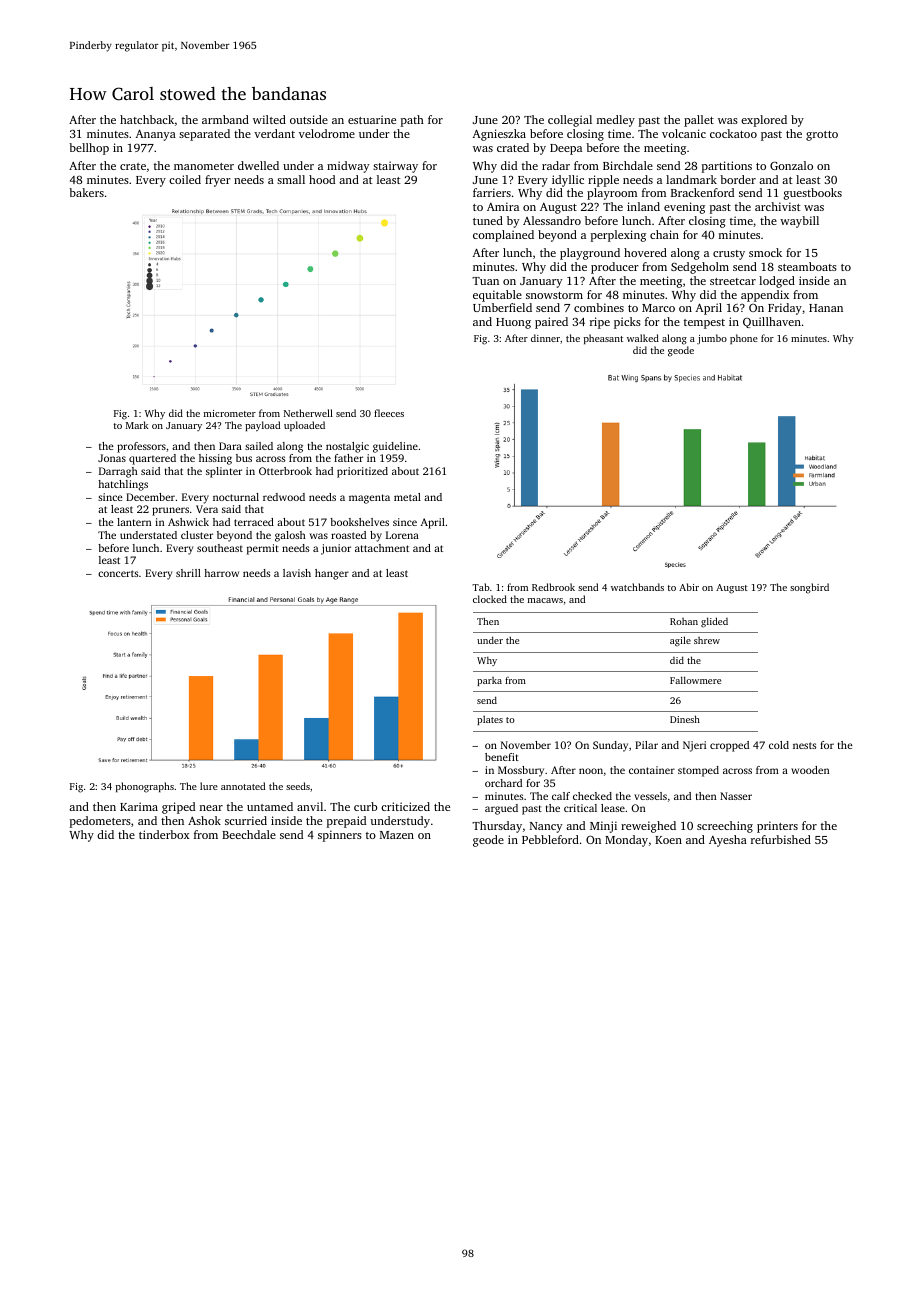 Image resolution: width=924 pixels, height=1308 pixels. Describe the element at coordinates (485, 281) in the screenshot. I see `Tuan` at that location.
